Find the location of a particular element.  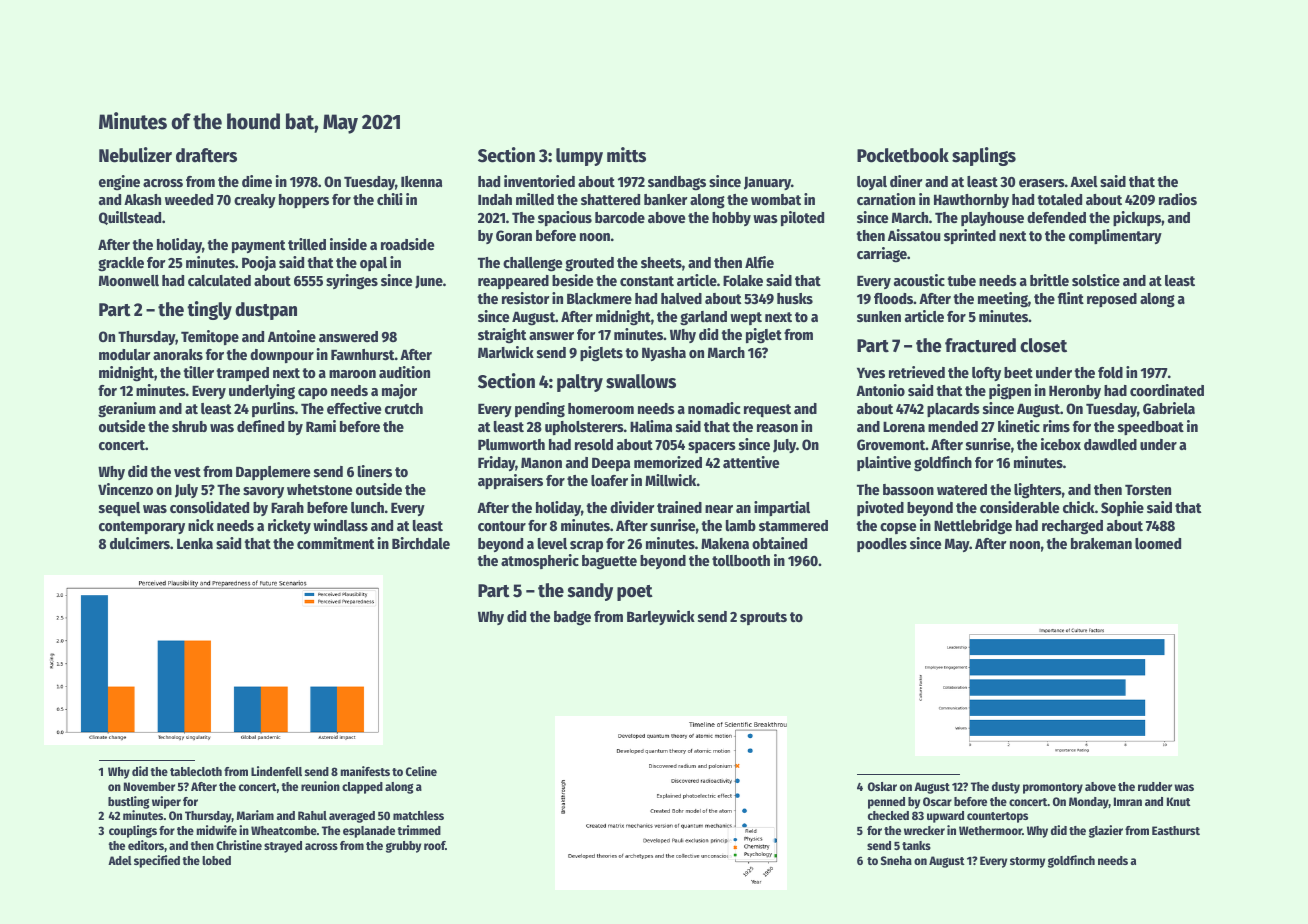

contour is located at coordinates (502, 526).
